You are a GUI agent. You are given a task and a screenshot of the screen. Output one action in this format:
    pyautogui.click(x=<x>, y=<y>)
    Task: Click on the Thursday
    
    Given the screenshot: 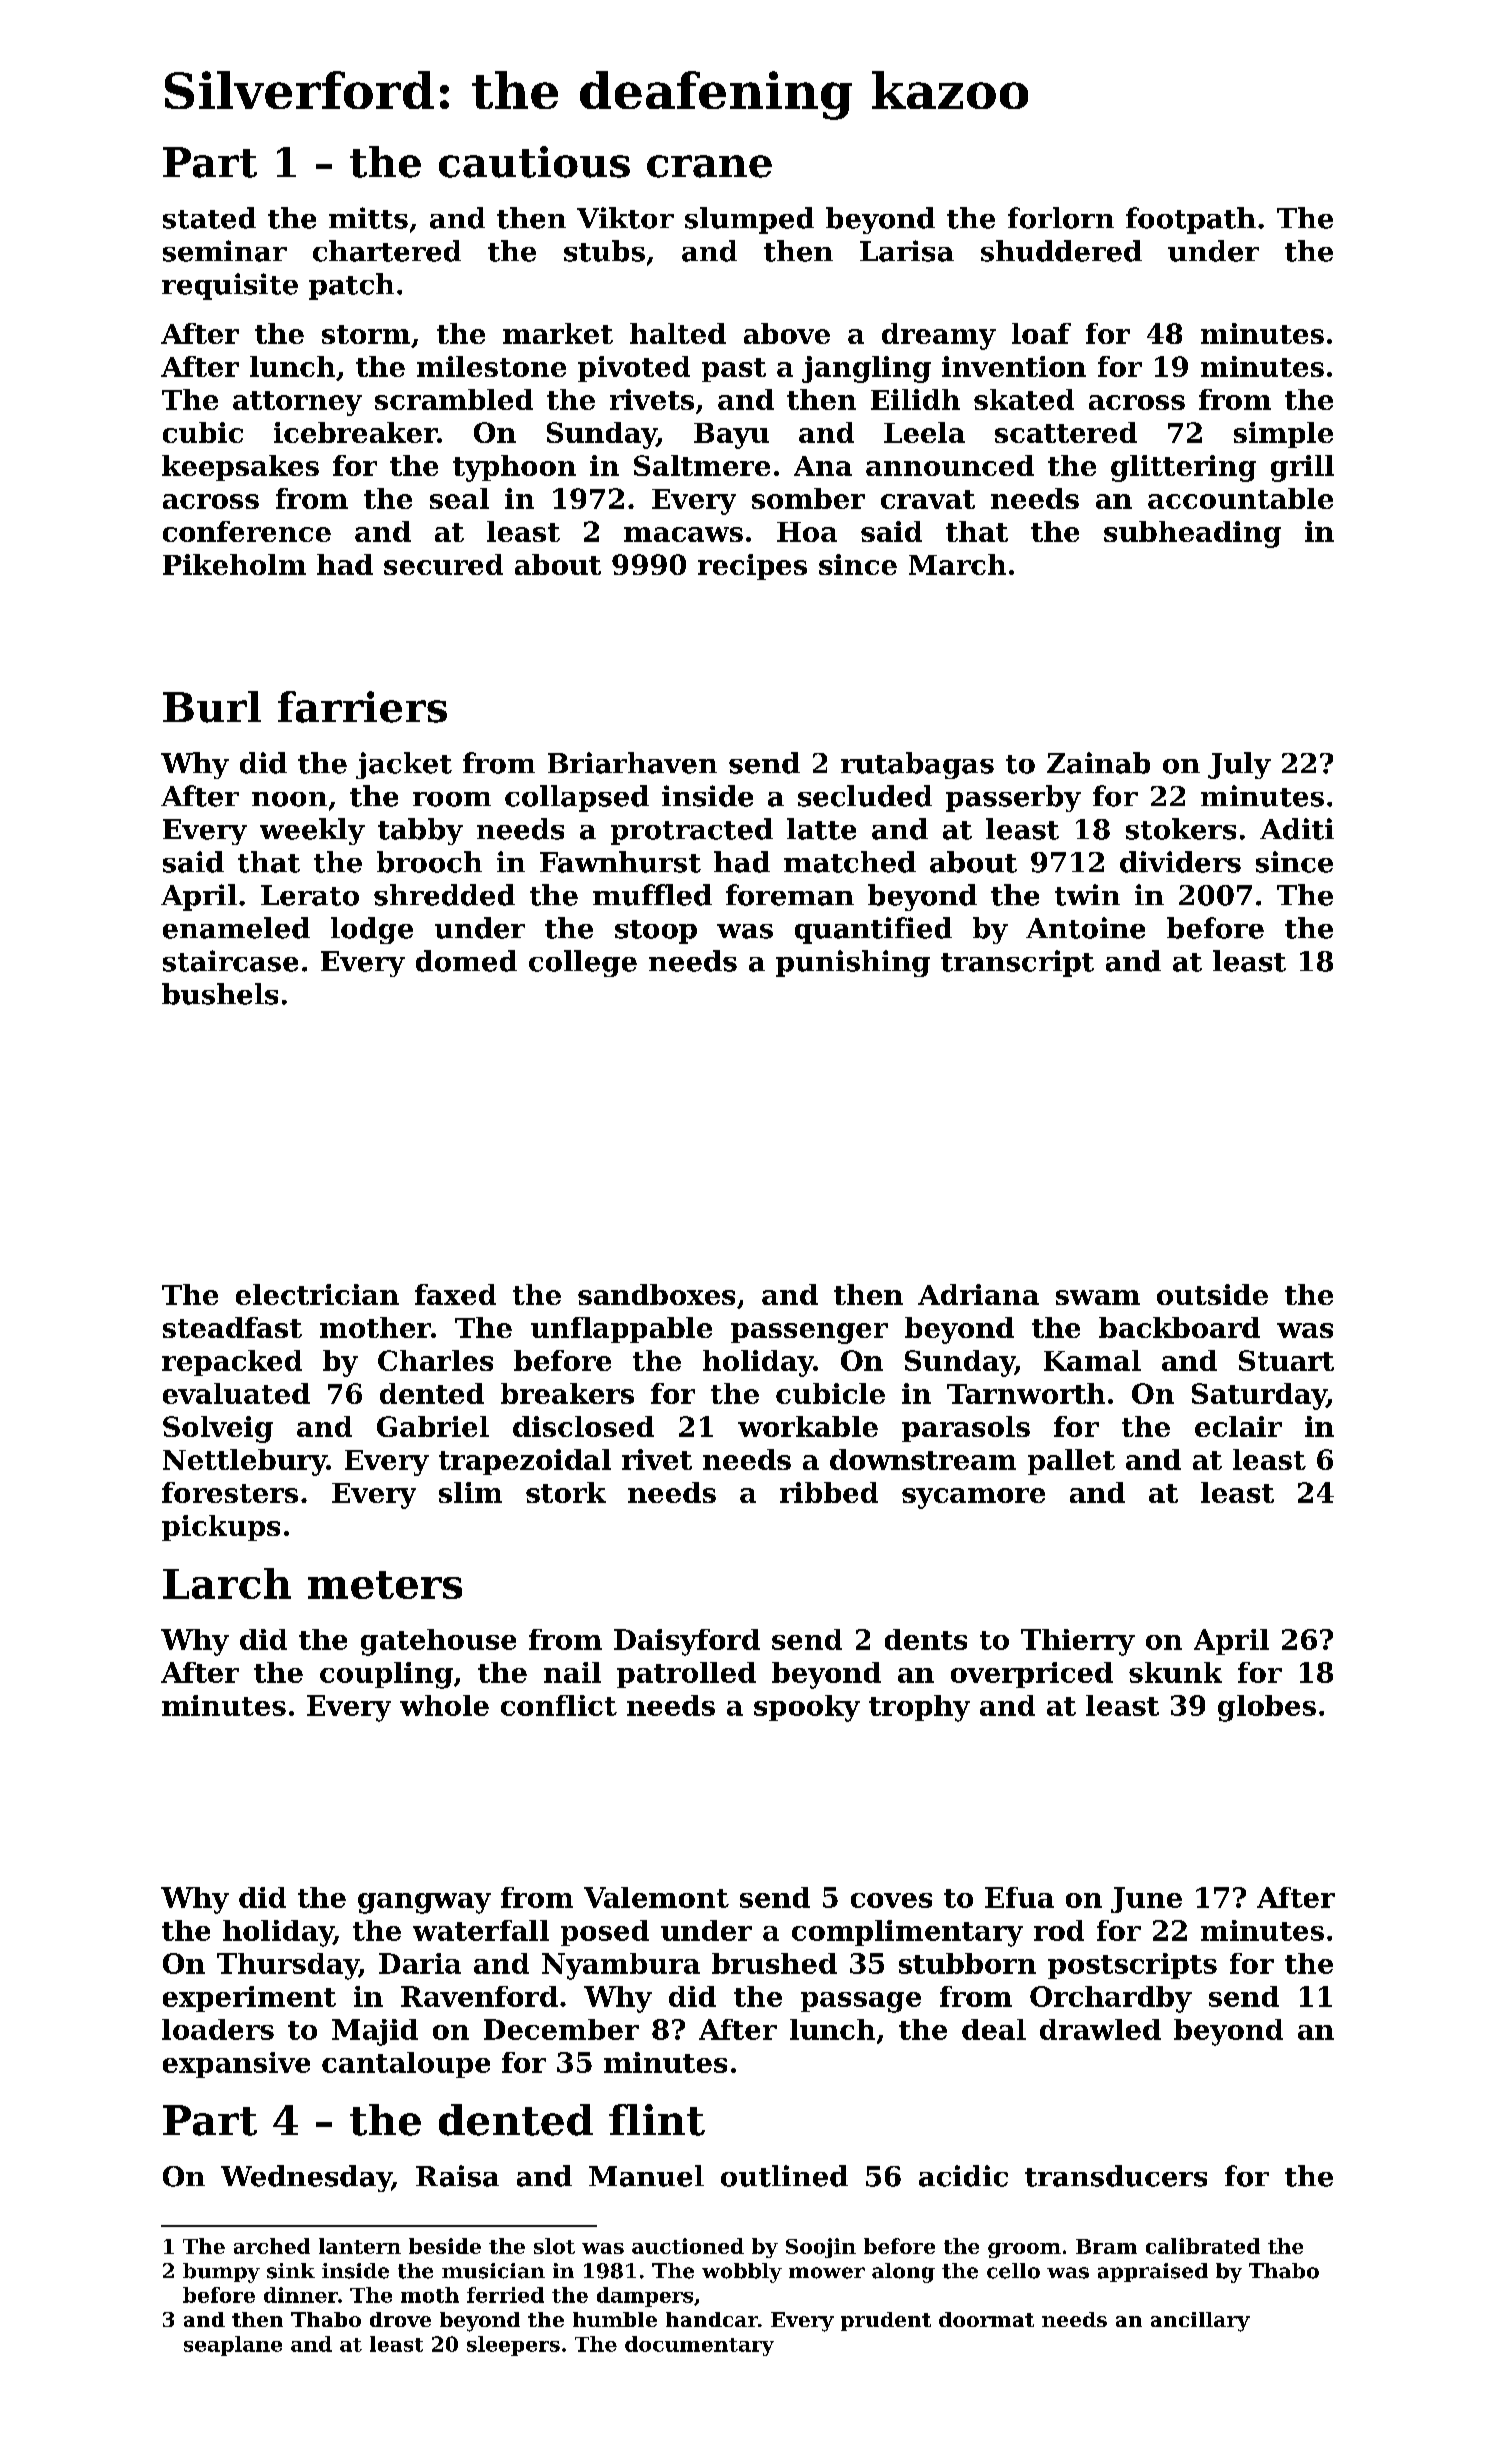 What is the action you would take?
    pyautogui.click(x=288, y=1966)
